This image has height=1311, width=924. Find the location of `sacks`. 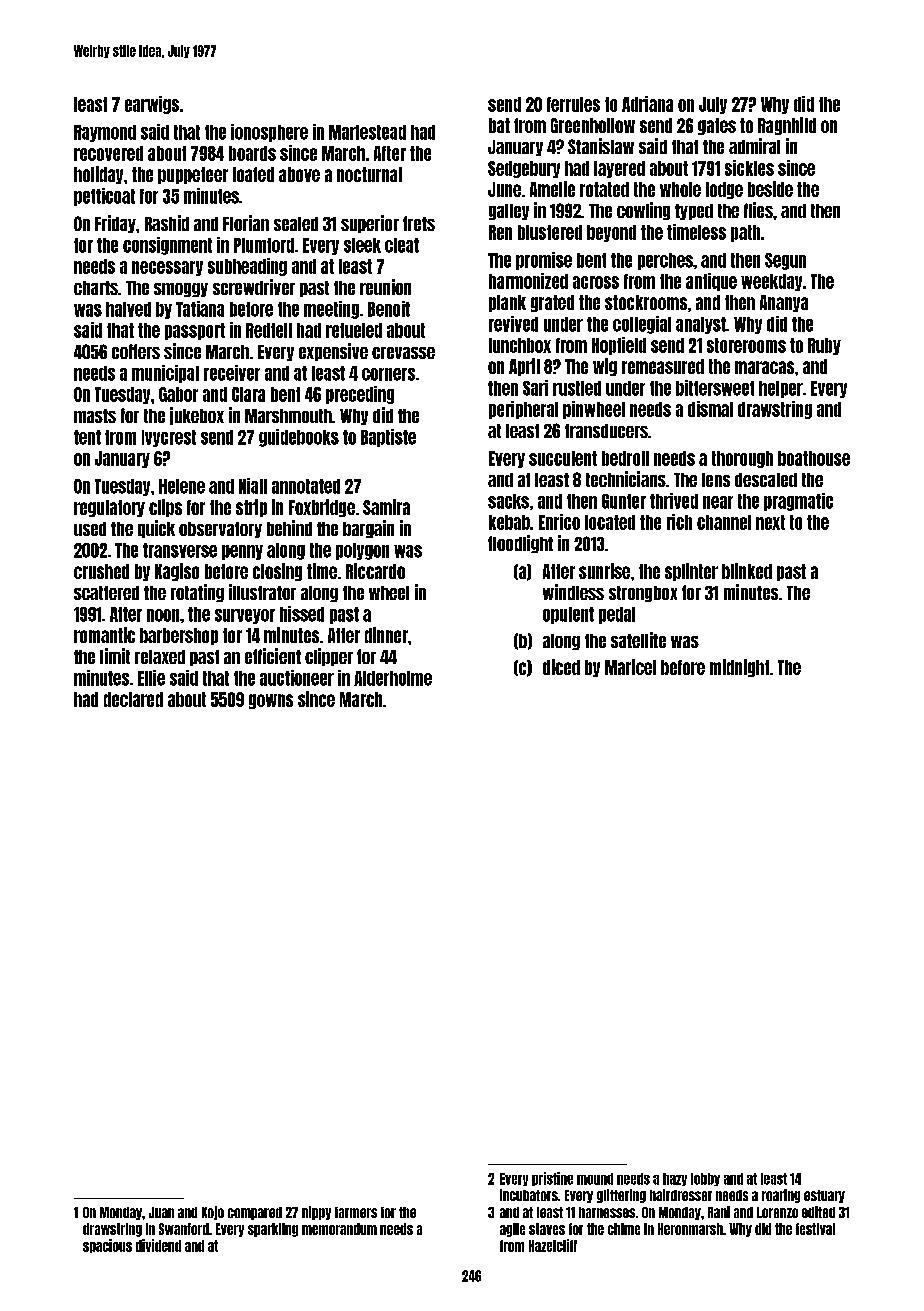

sacks is located at coordinates (508, 501).
